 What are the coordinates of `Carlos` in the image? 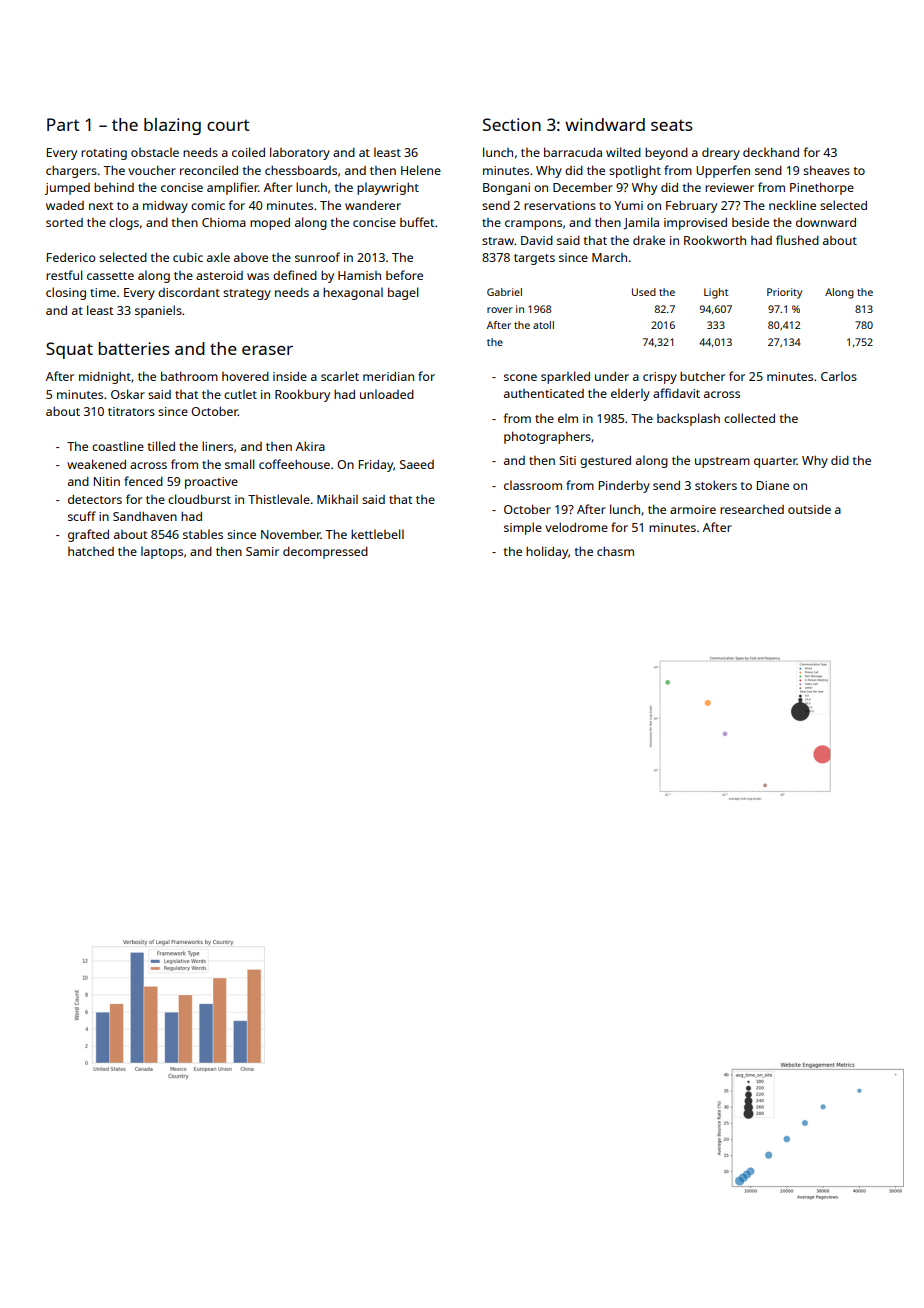 It's located at (839, 376).
